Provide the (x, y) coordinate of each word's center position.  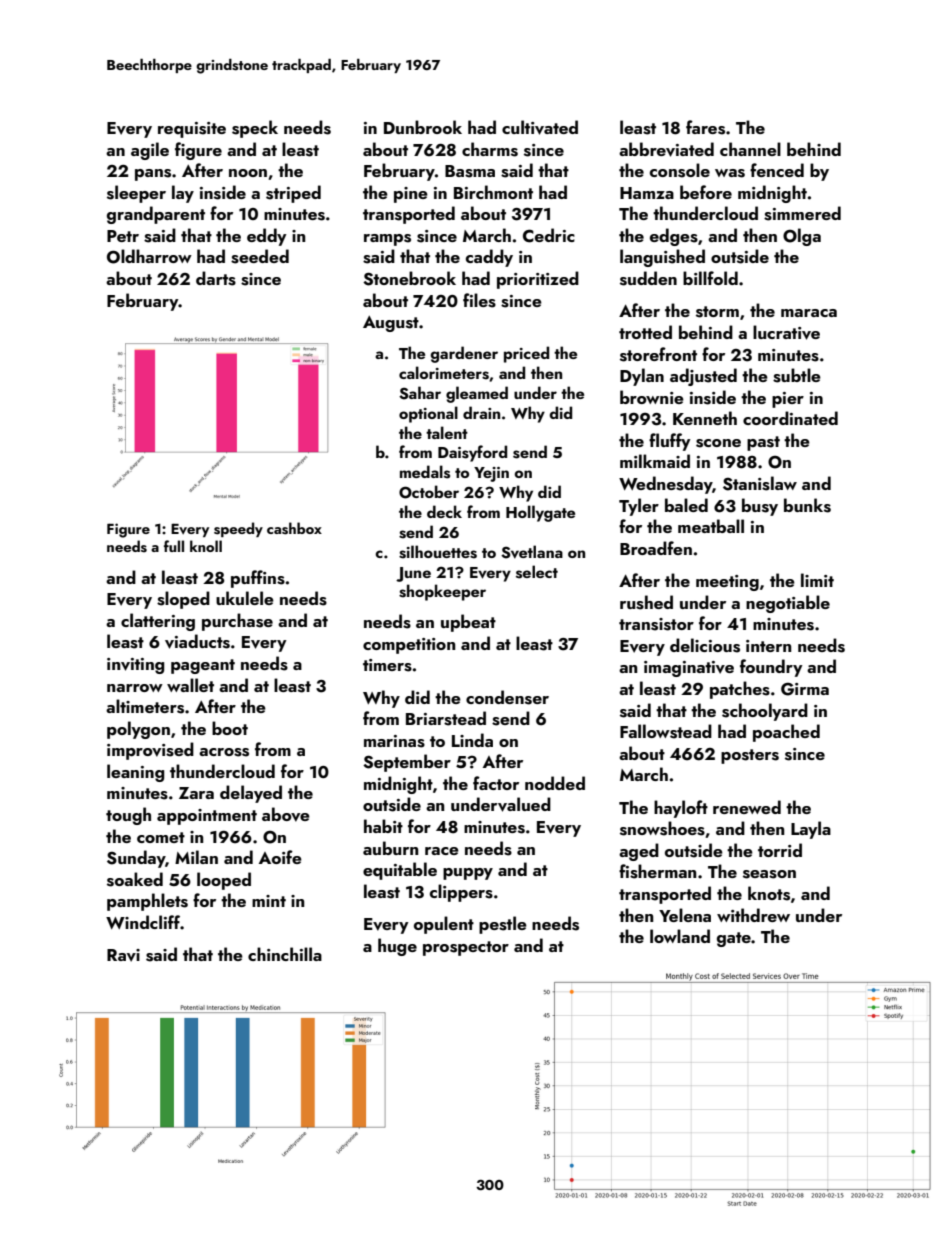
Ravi (123, 955)
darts (216, 278)
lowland (680, 936)
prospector (466, 948)
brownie (652, 397)
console (680, 170)
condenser (507, 697)
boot (230, 728)
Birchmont (493, 192)
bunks (807, 505)
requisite (192, 130)
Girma (805, 689)
